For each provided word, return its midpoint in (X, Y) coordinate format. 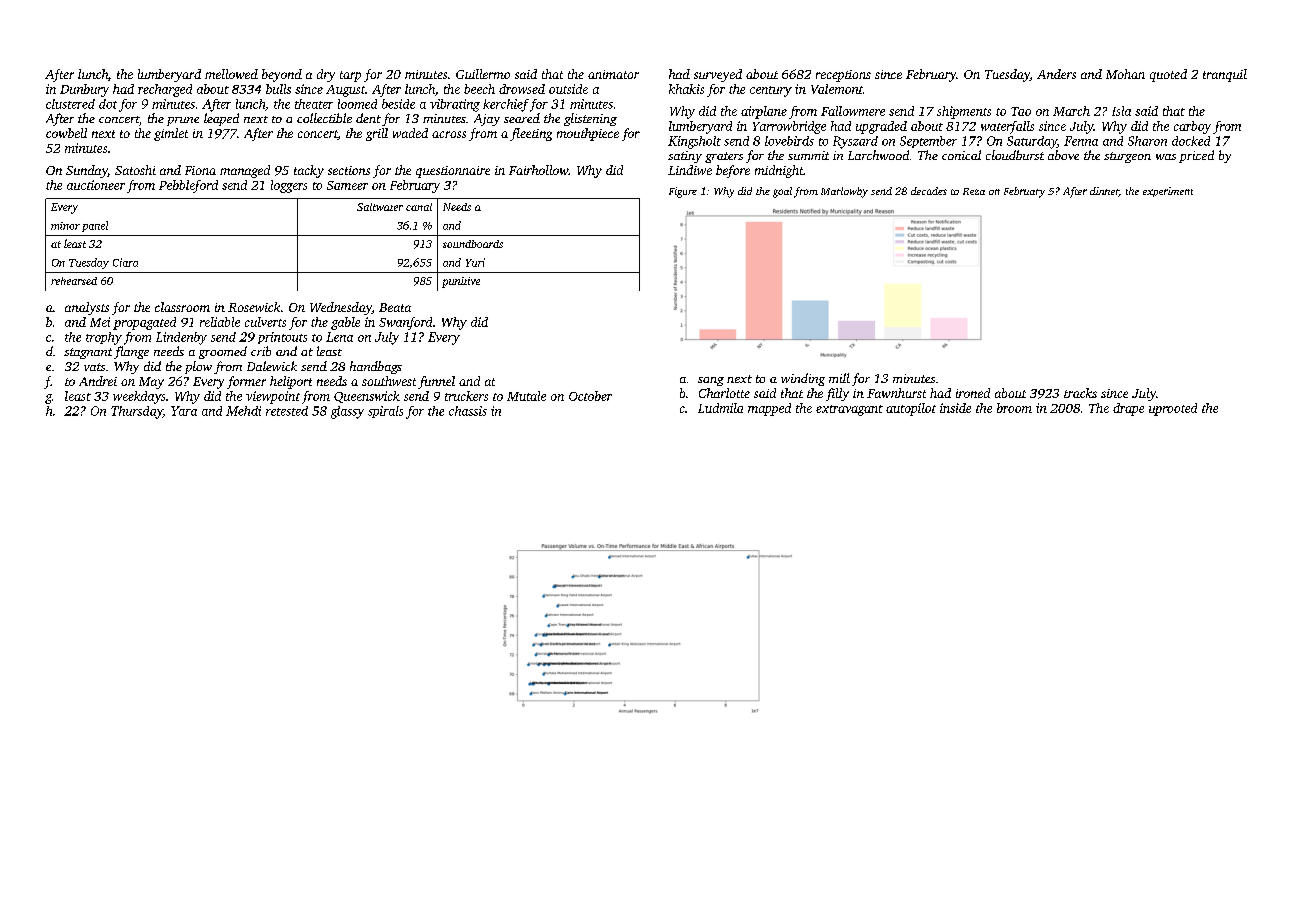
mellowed (231, 74)
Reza (974, 191)
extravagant (849, 410)
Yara (184, 411)
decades (929, 191)
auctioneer (96, 185)
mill (839, 378)
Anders (1056, 74)
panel (95, 226)
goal (782, 192)
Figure (683, 192)
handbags (376, 367)
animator (613, 74)
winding (803, 379)
